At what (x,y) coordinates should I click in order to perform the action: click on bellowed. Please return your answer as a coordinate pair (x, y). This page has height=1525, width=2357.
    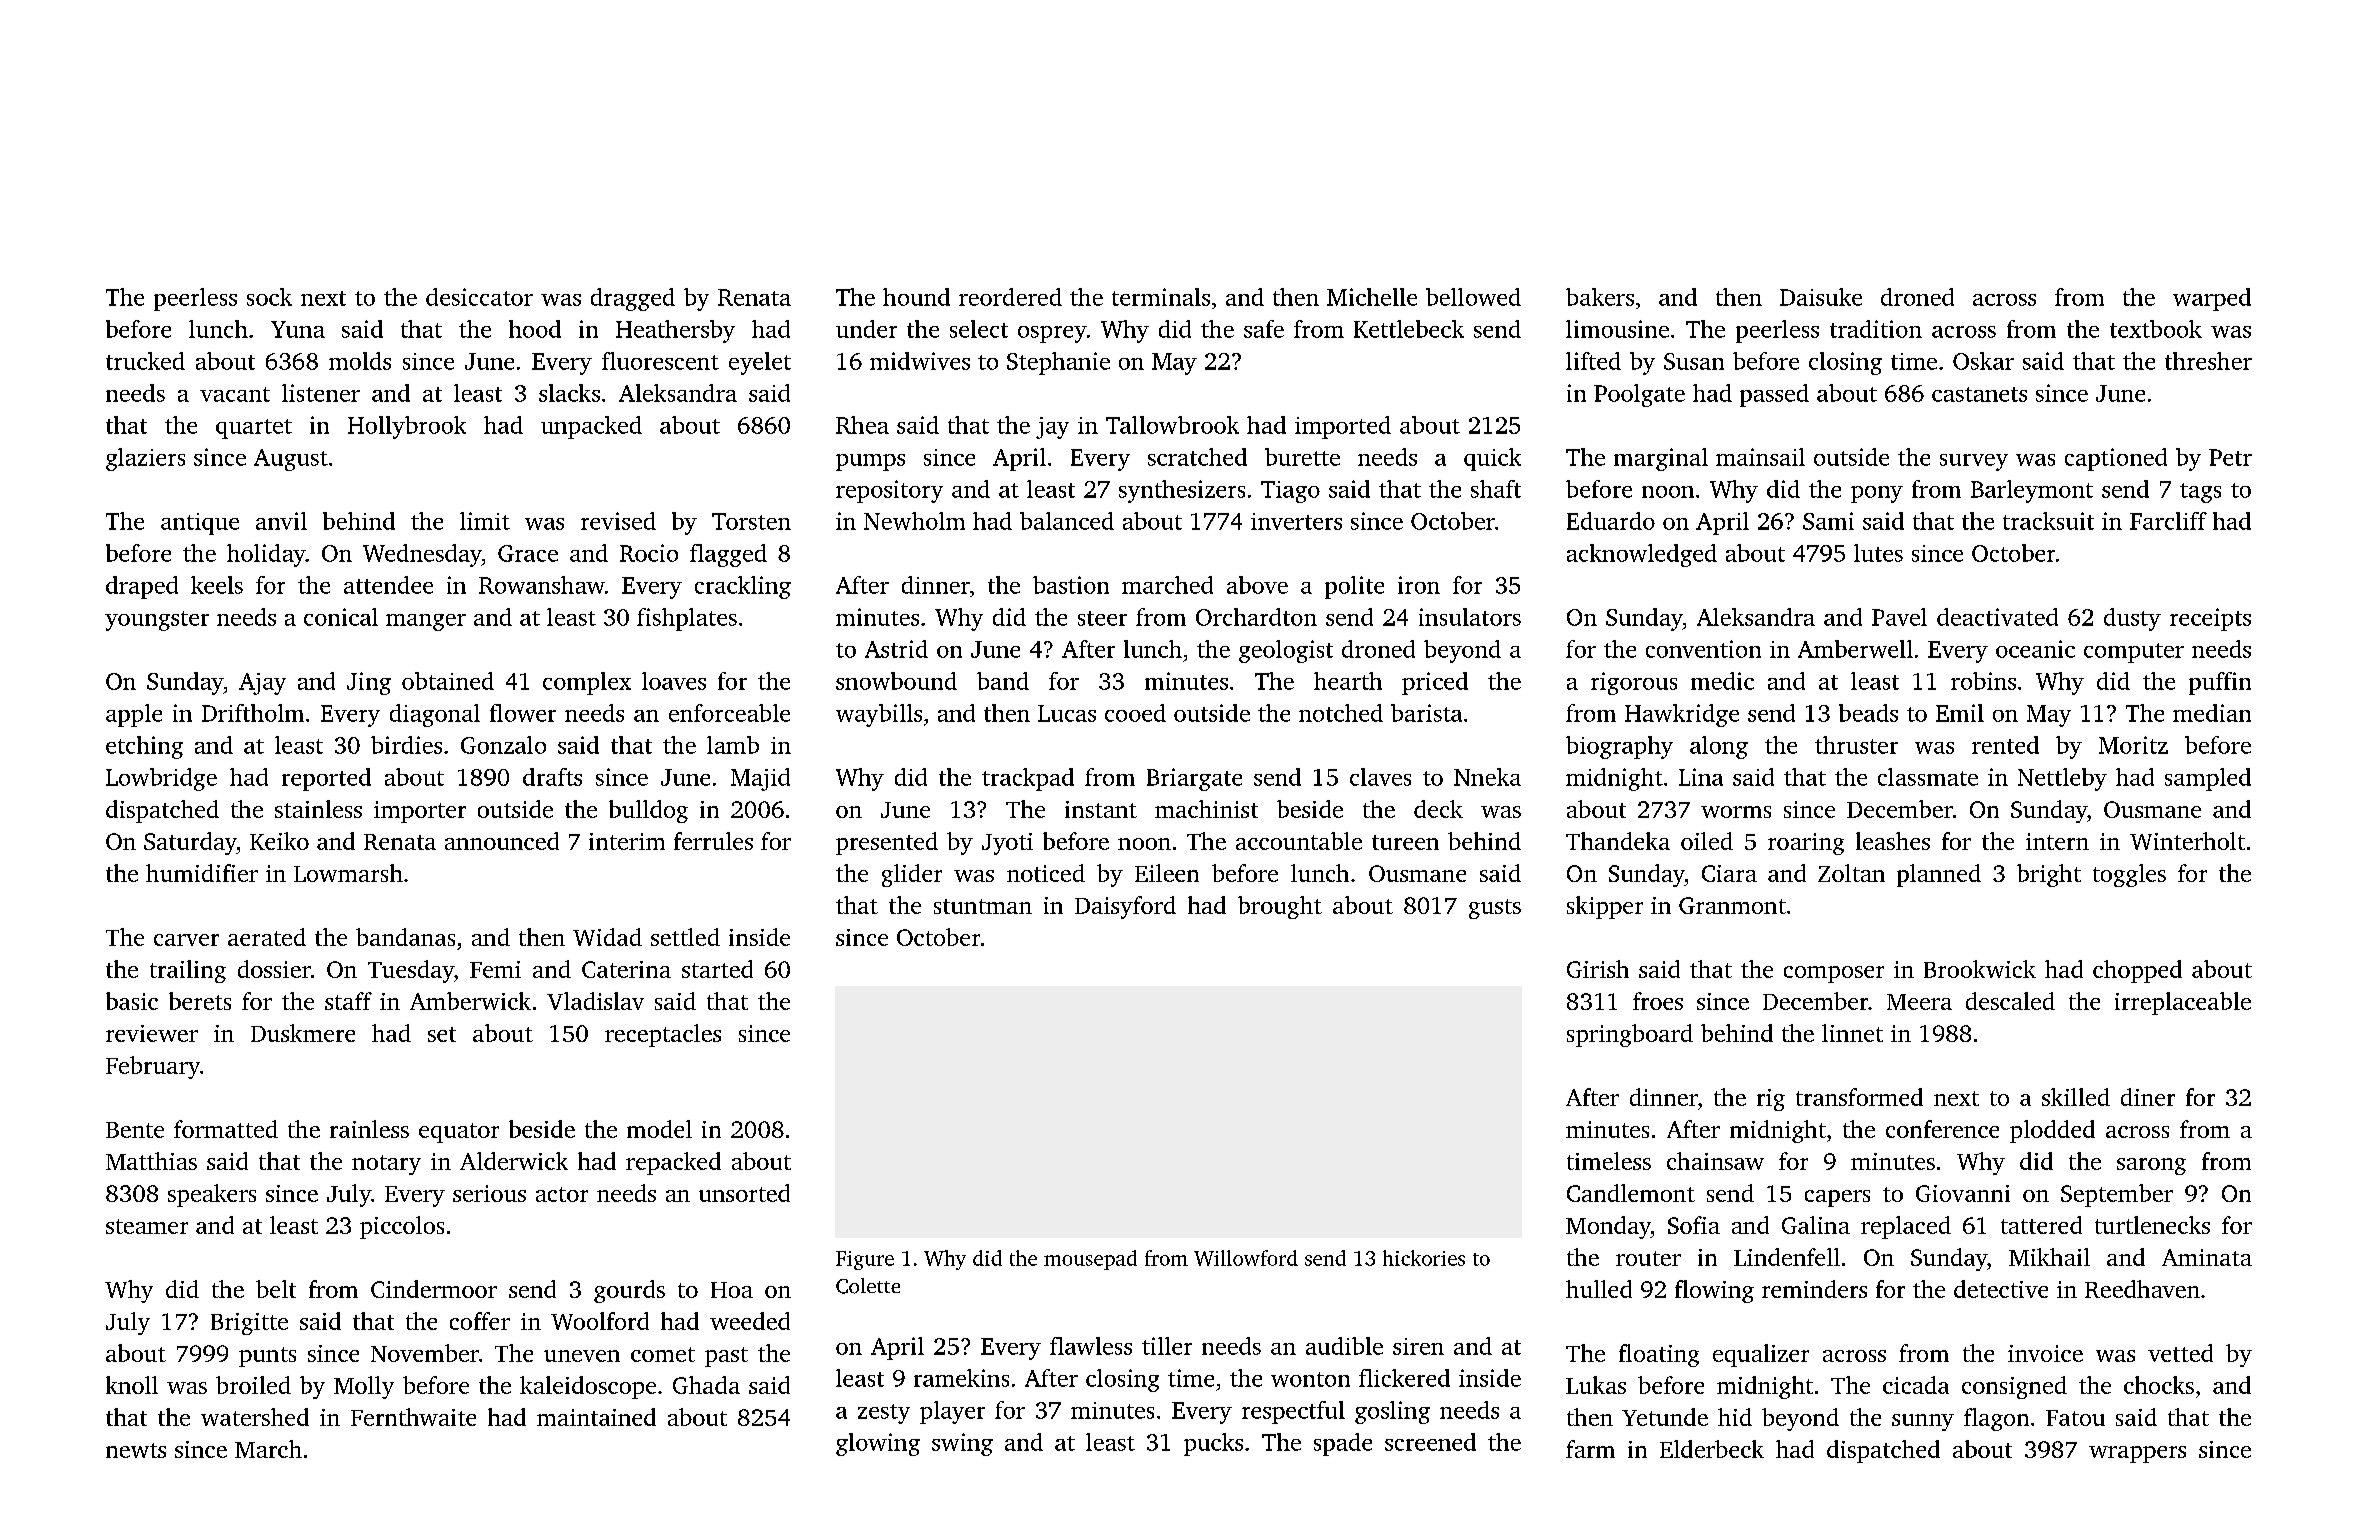
    Looking at the image, I should click on (1473, 297).
